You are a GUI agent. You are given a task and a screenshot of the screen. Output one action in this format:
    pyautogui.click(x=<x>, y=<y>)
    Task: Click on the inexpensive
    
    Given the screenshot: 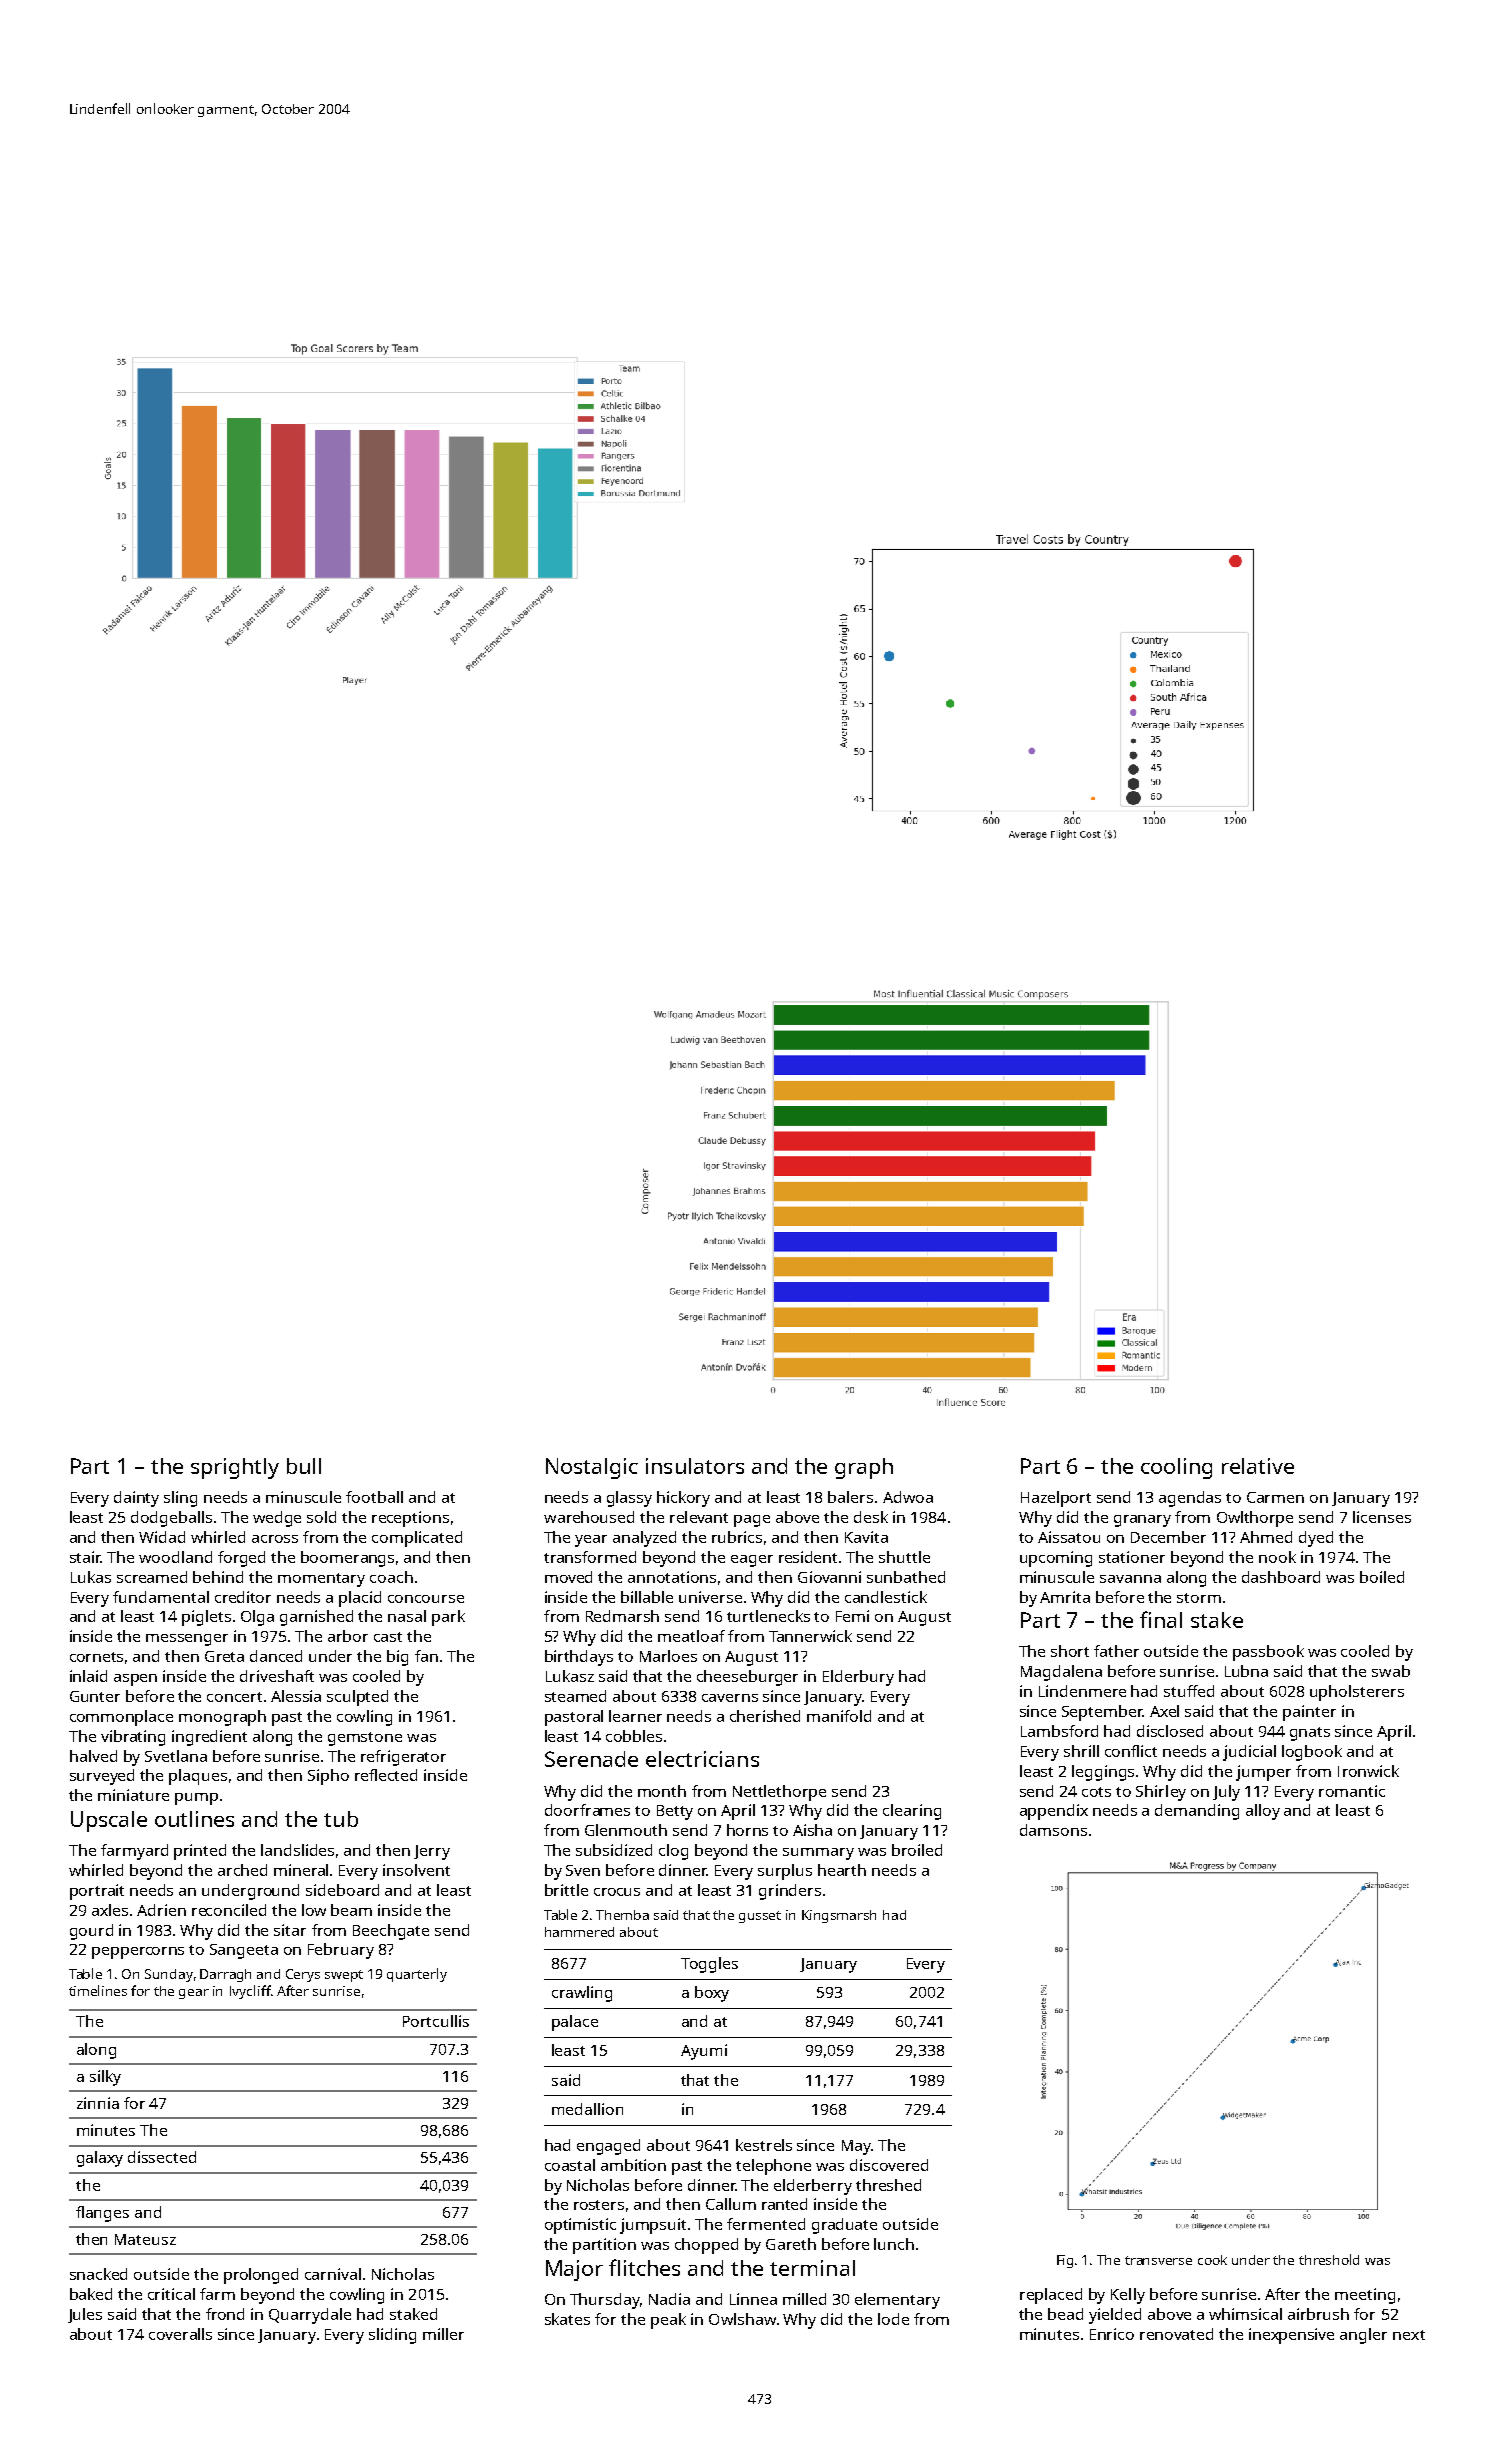 What is the action you would take?
    pyautogui.click(x=1291, y=2336)
